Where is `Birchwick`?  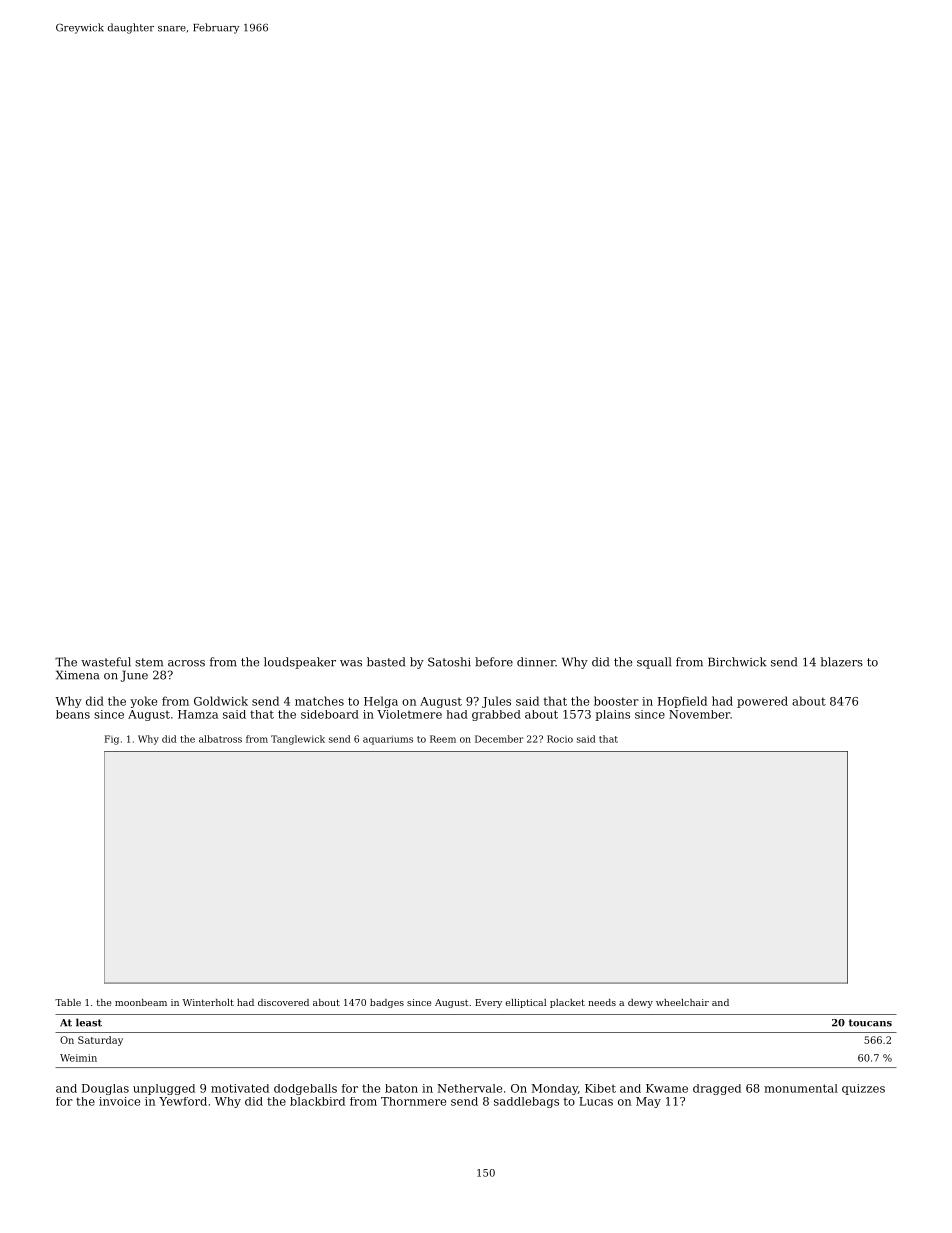
Birchwick is located at coordinates (737, 662).
